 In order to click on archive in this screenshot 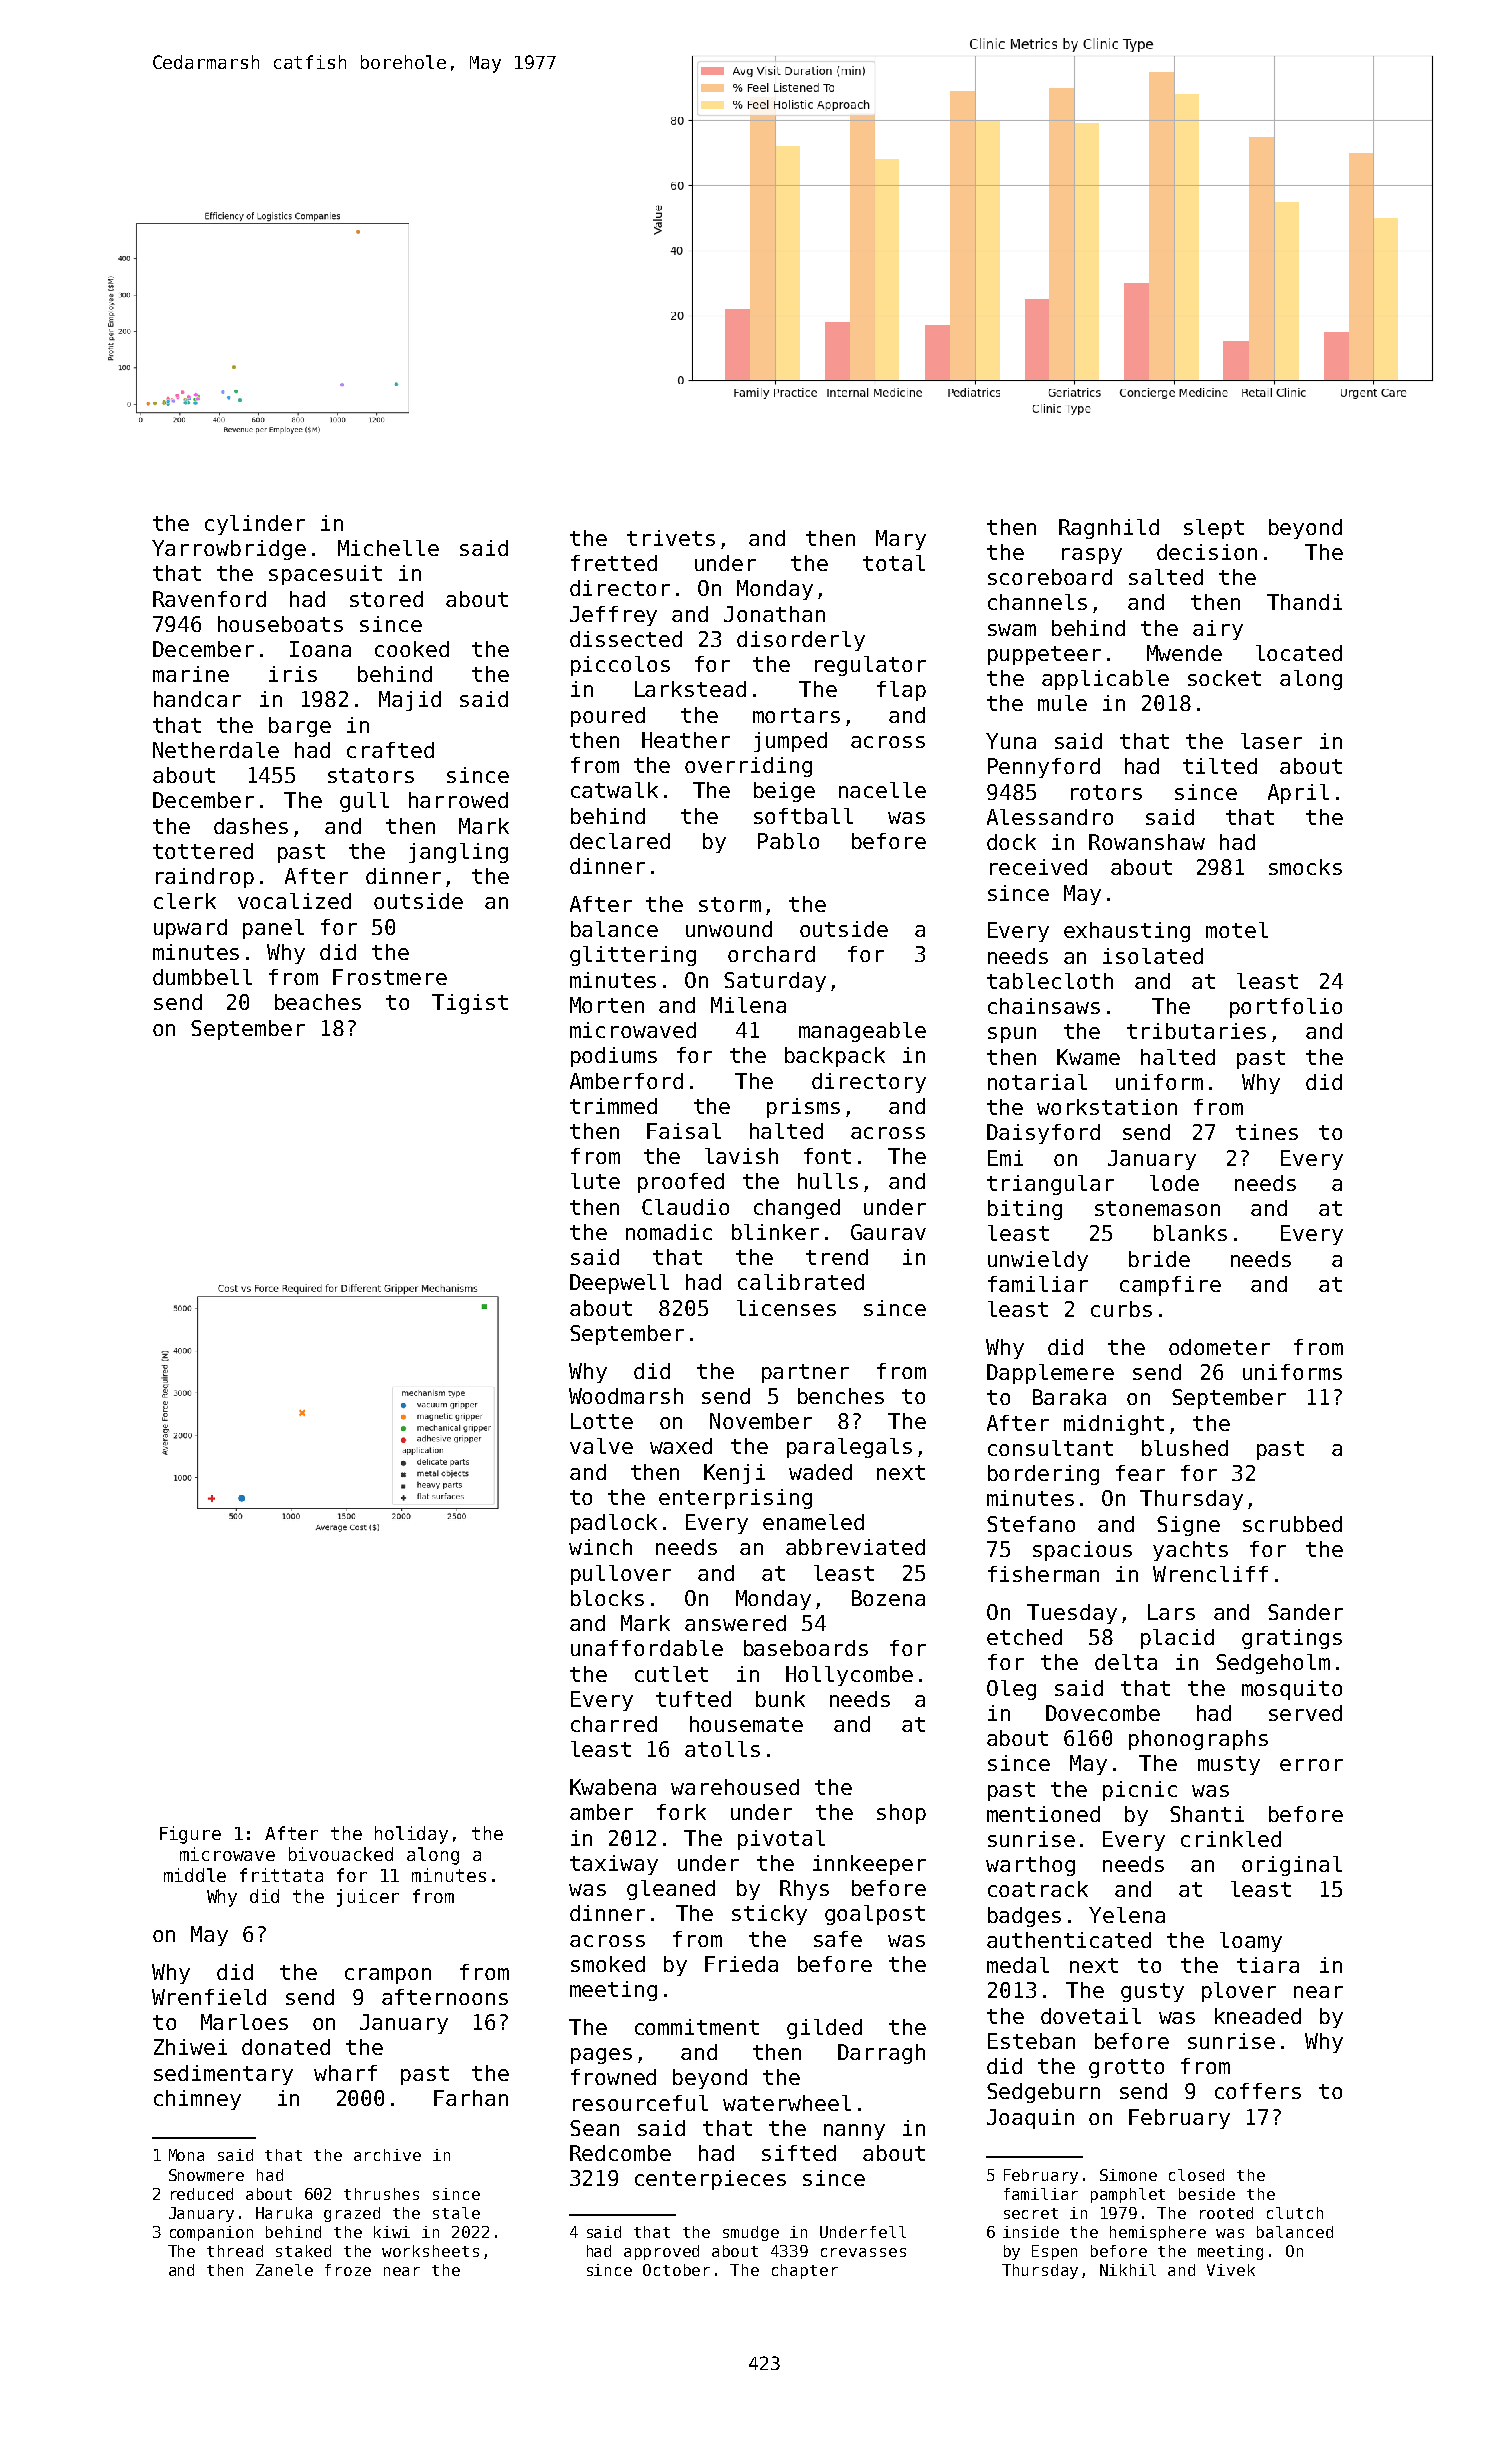, I will do `click(387, 2155)`.
